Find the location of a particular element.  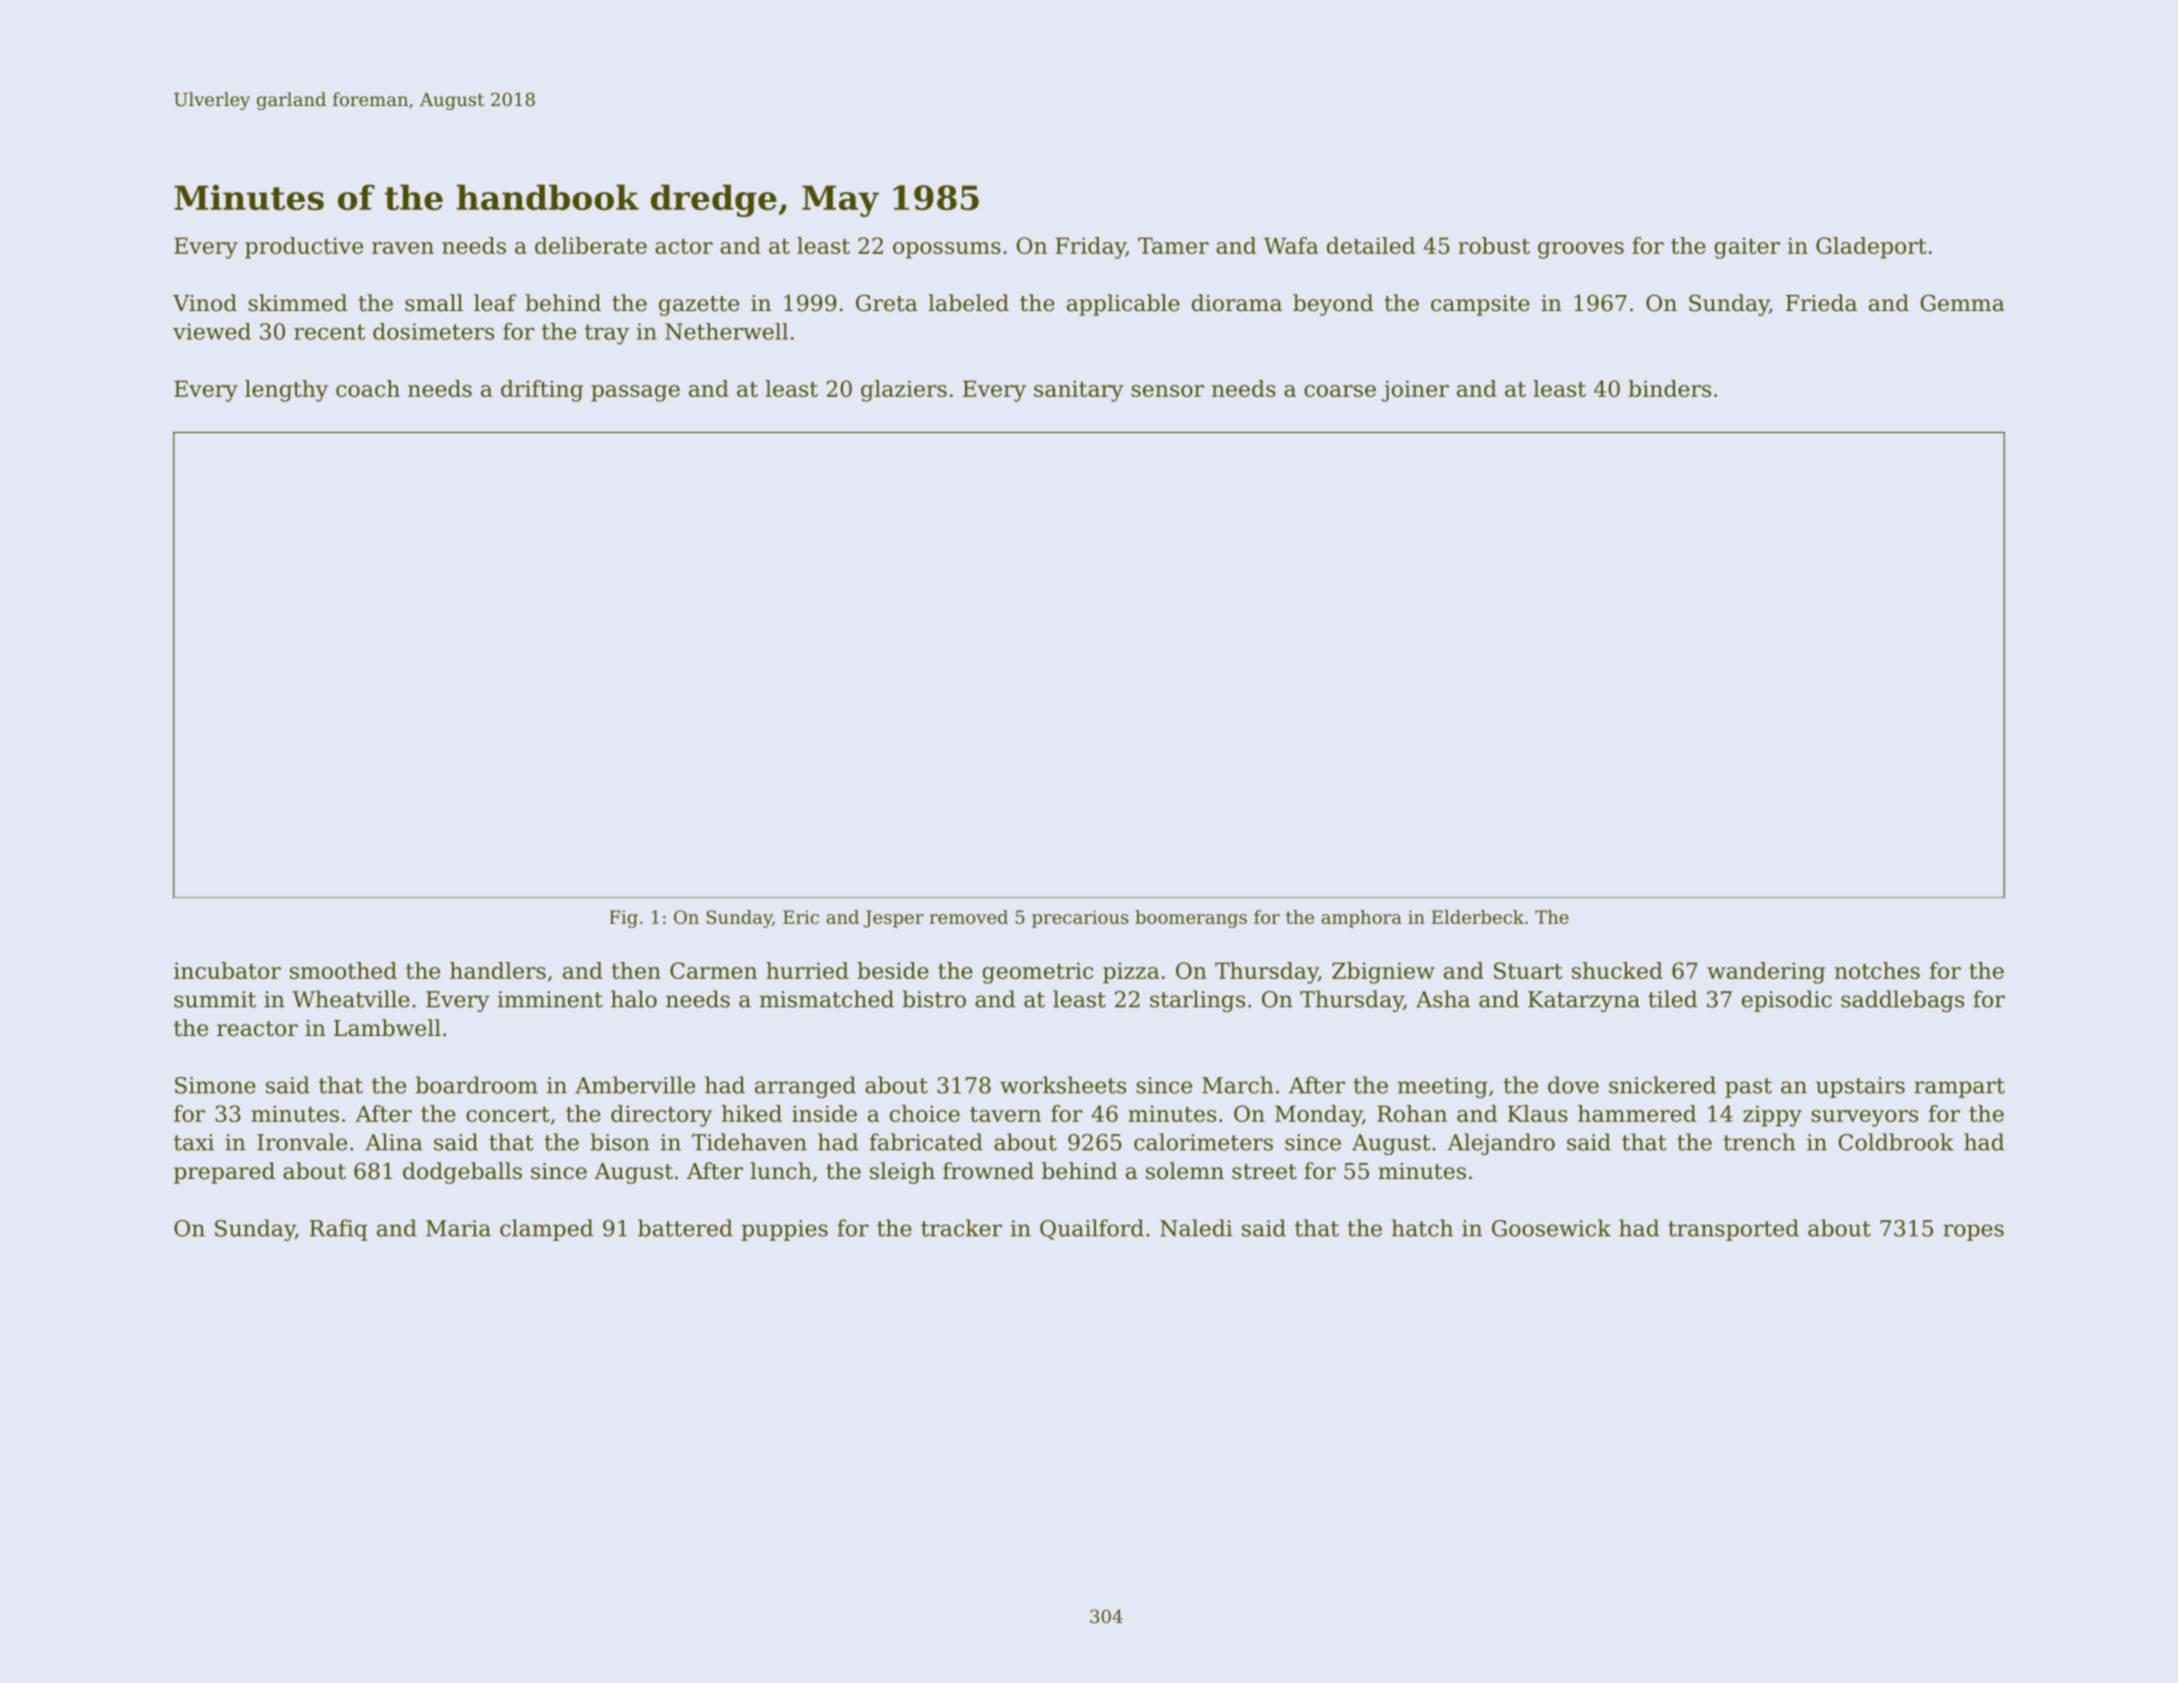

Gladeport is located at coordinates (1871, 248).
